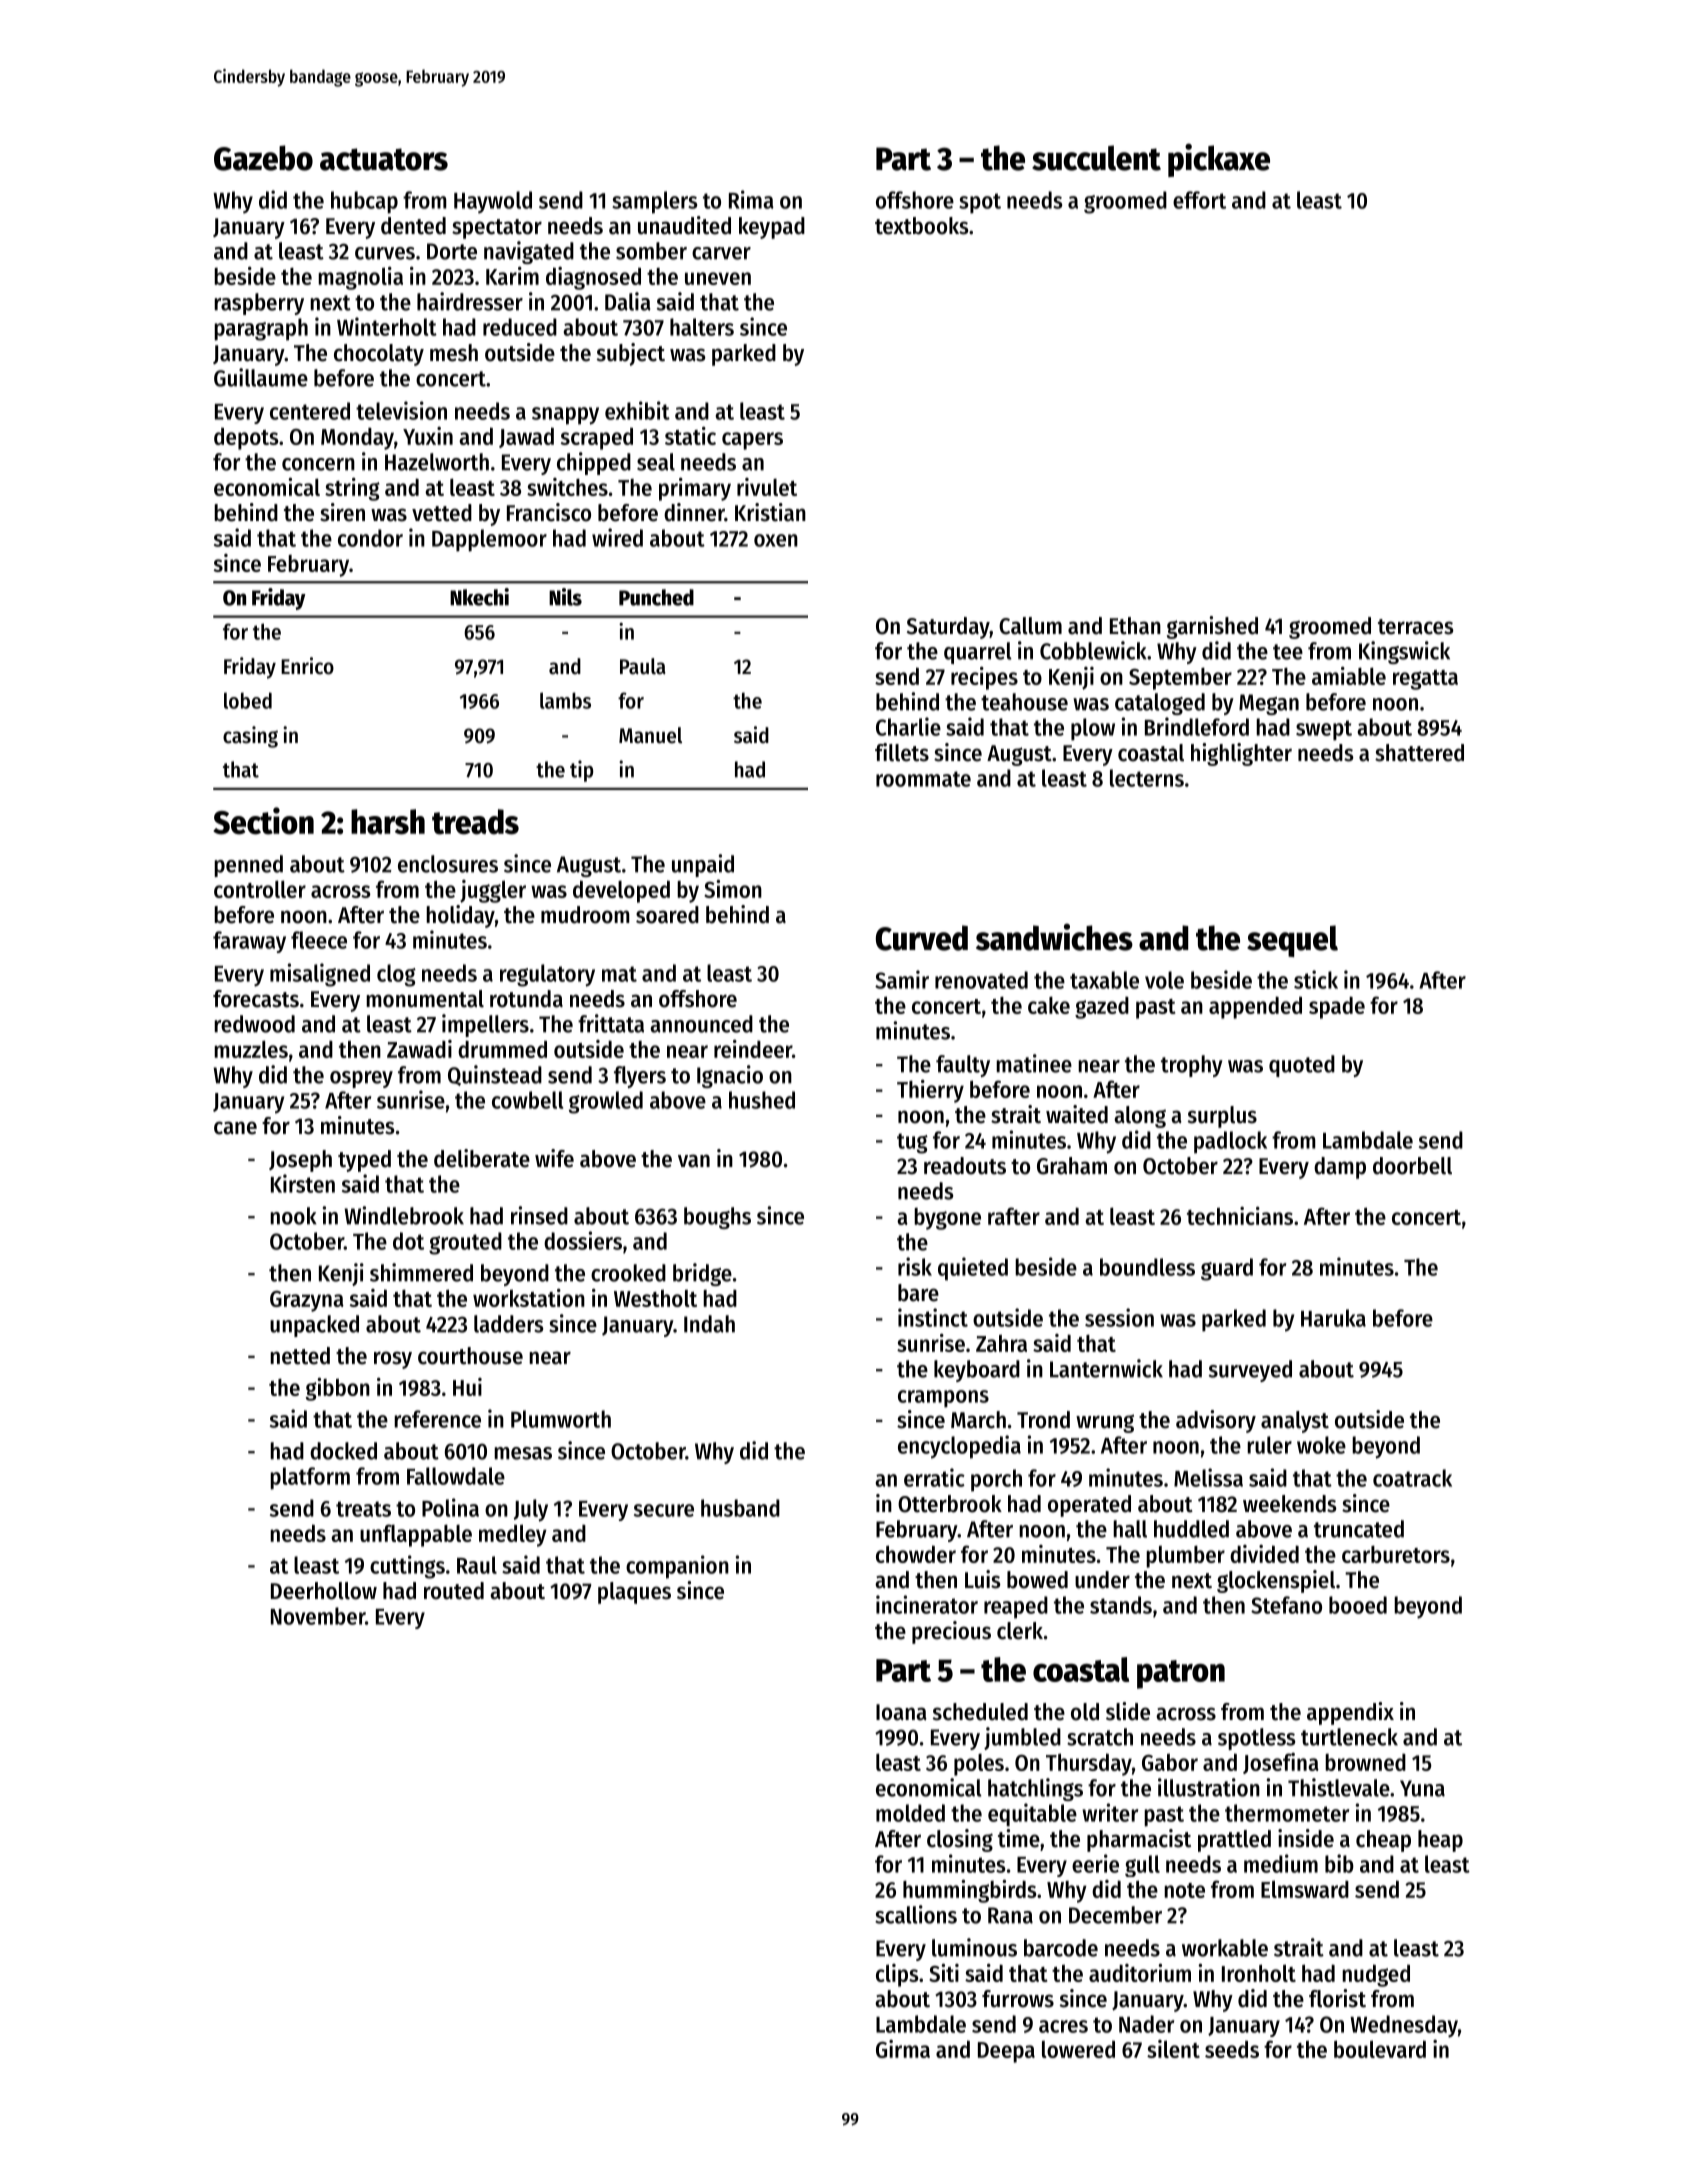  I want to click on effort, so click(1199, 200).
